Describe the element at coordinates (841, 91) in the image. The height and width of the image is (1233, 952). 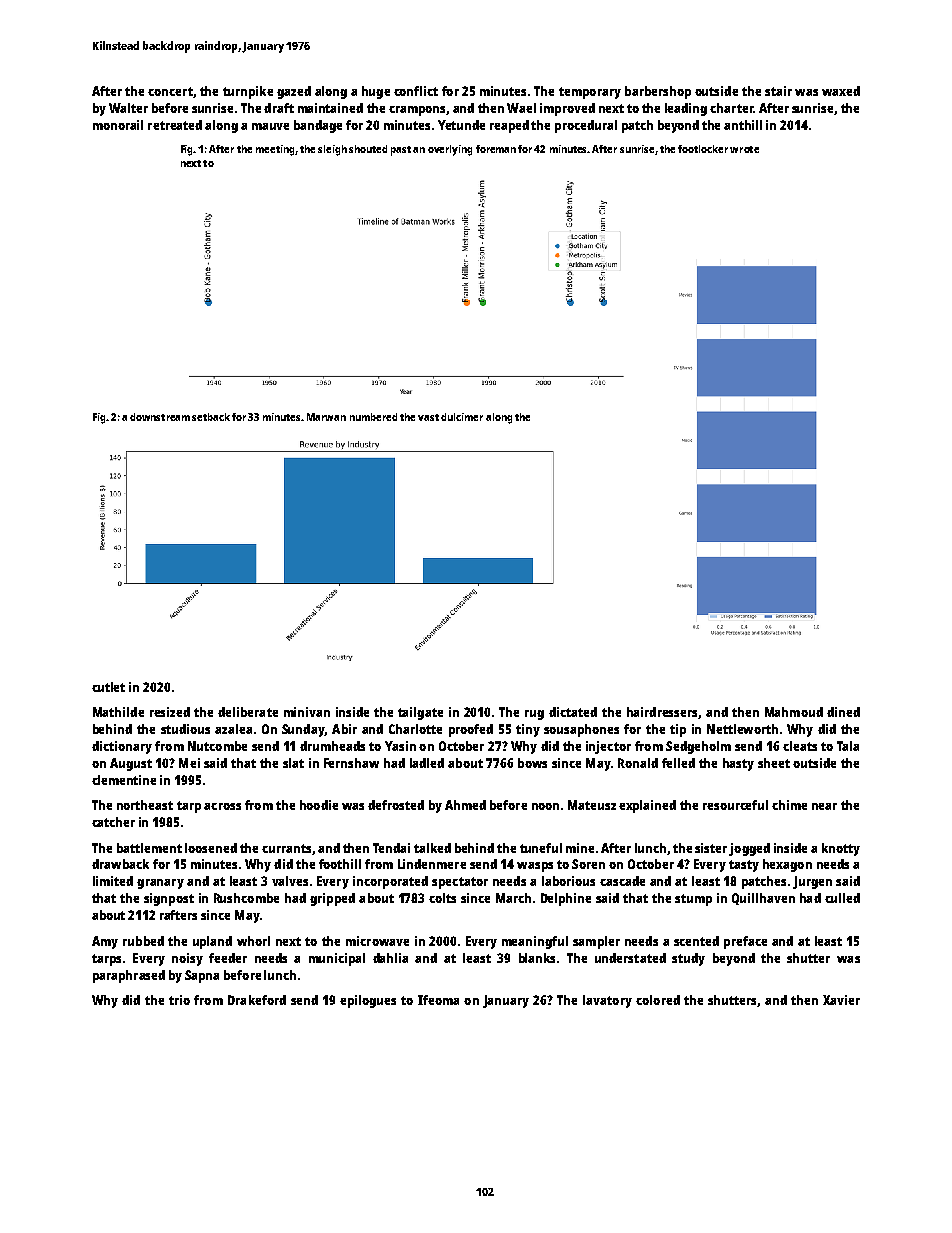
I see `waxed` at that location.
